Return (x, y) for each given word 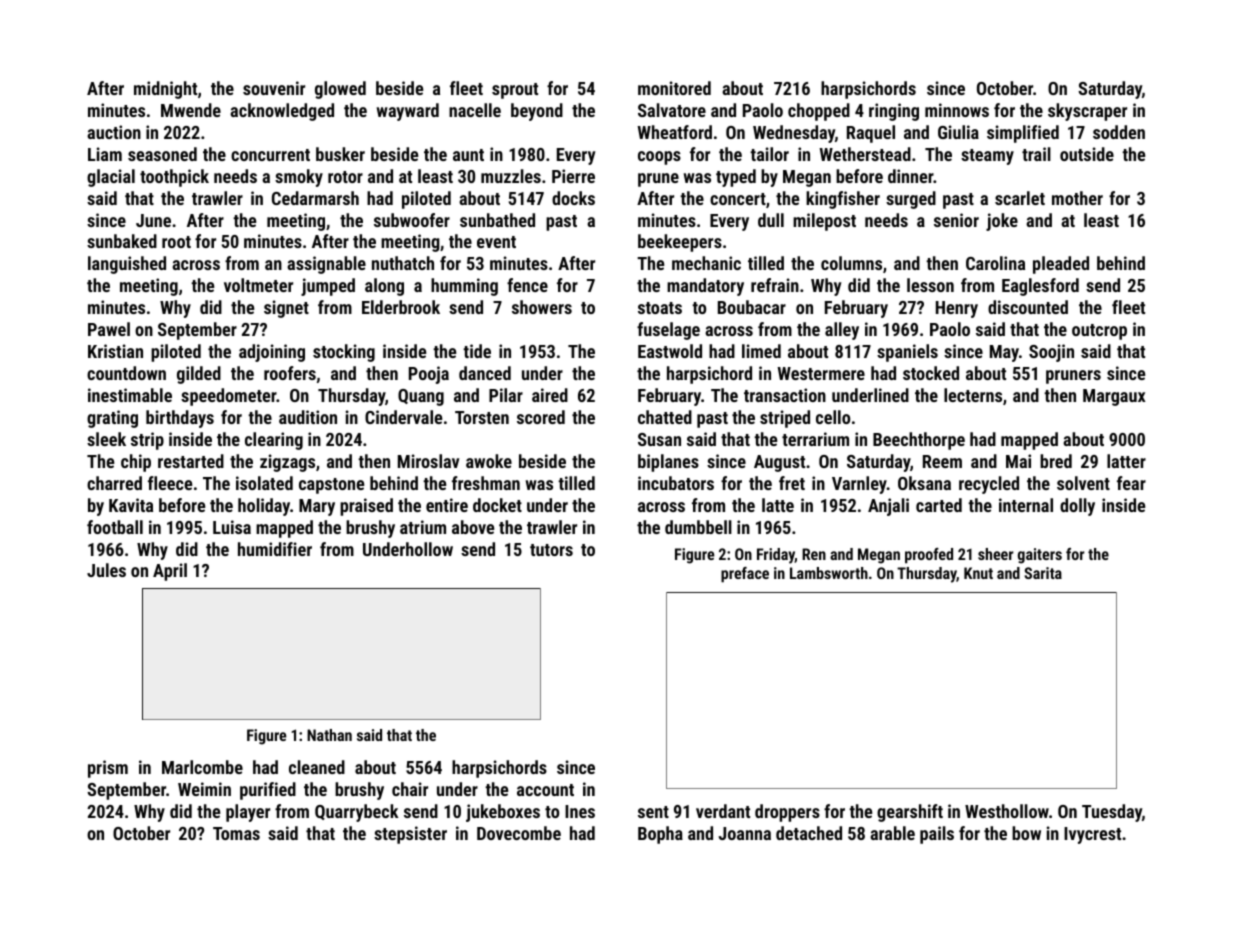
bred (1056, 461)
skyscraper (1087, 112)
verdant (723, 811)
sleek (106, 439)
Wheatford (674, 132)
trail (1036, 154)
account (545, 790)
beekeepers (680, 243)
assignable (326, 265)
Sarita (1043, 573)
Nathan (329, 735)
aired (550, 395)
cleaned (317, 767)
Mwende (191, 110)
